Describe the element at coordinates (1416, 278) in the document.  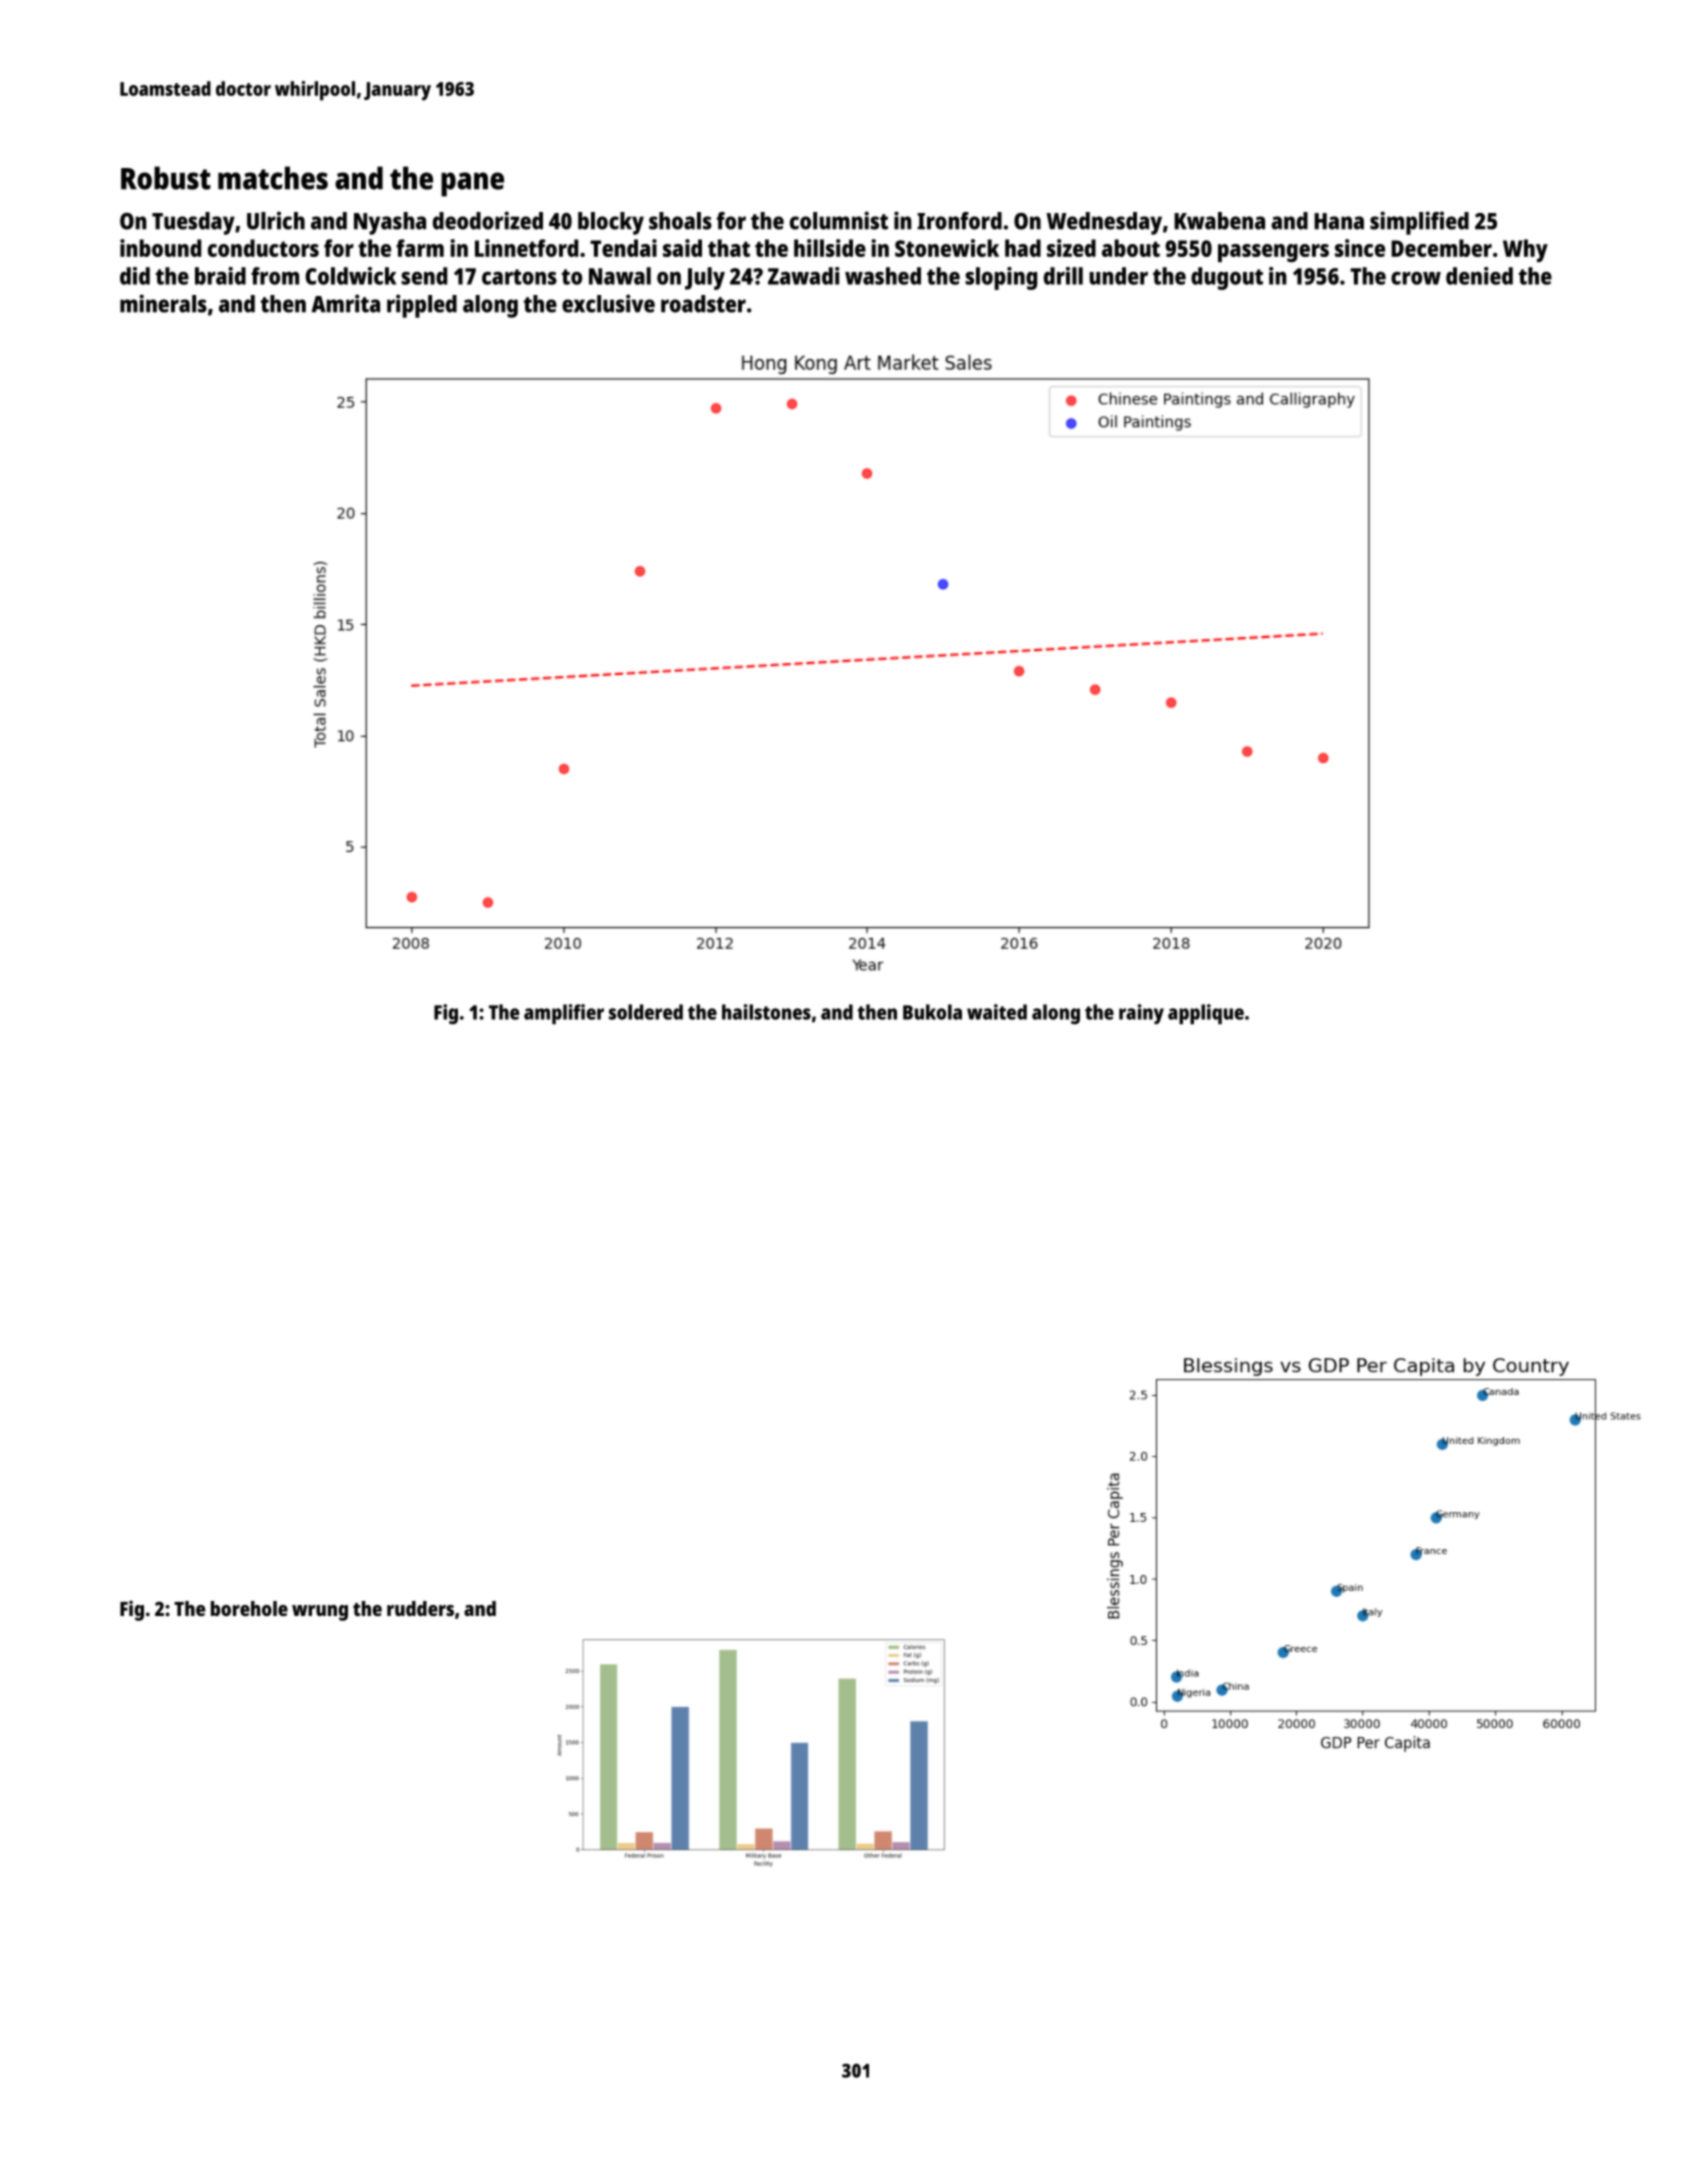
I see `crow` at that location.
